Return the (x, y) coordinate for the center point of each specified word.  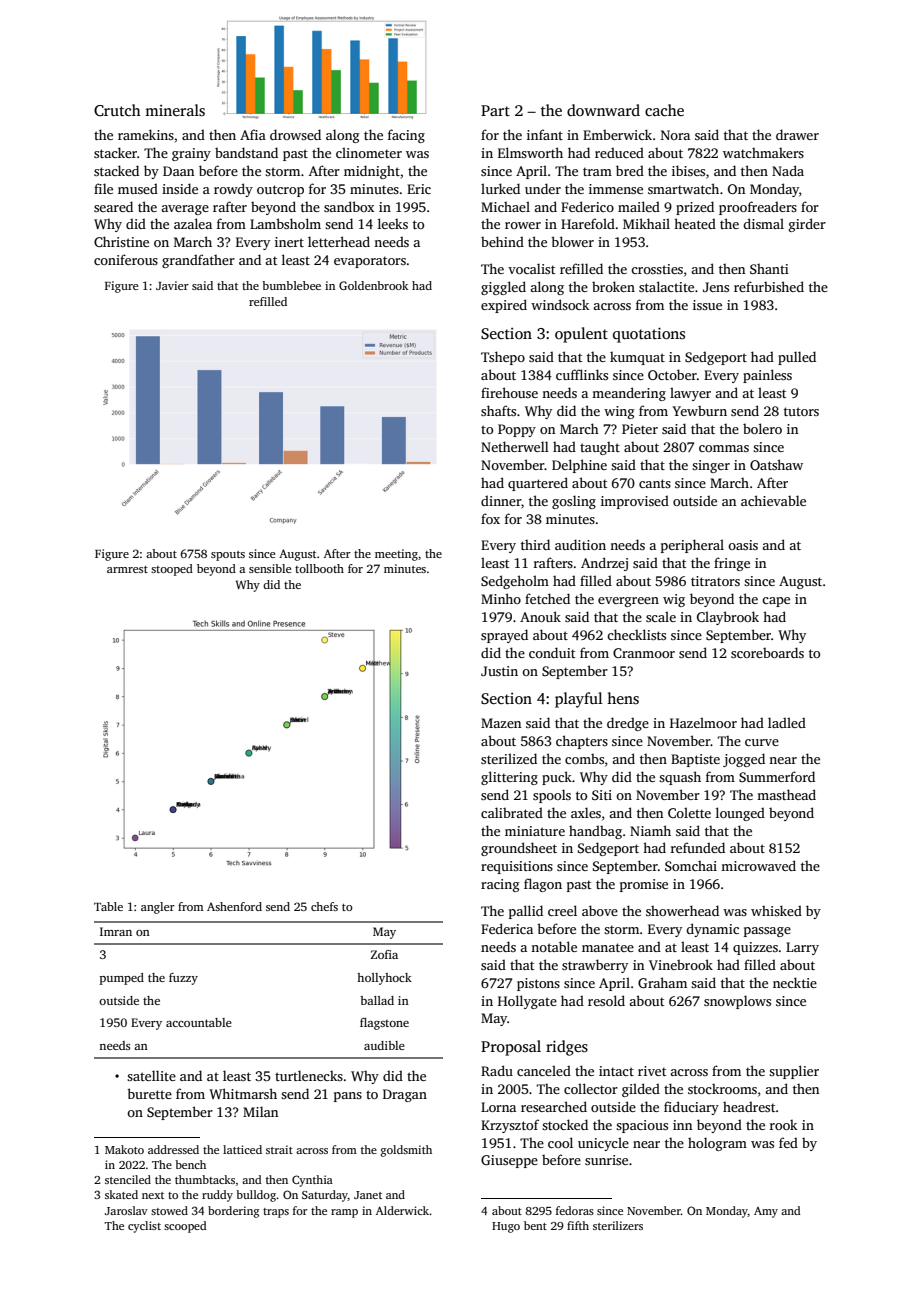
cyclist (144, 1227)
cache (664, 110)
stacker (115, 152)
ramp (344, 1213)
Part (495, 110)
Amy (766, 1212)
